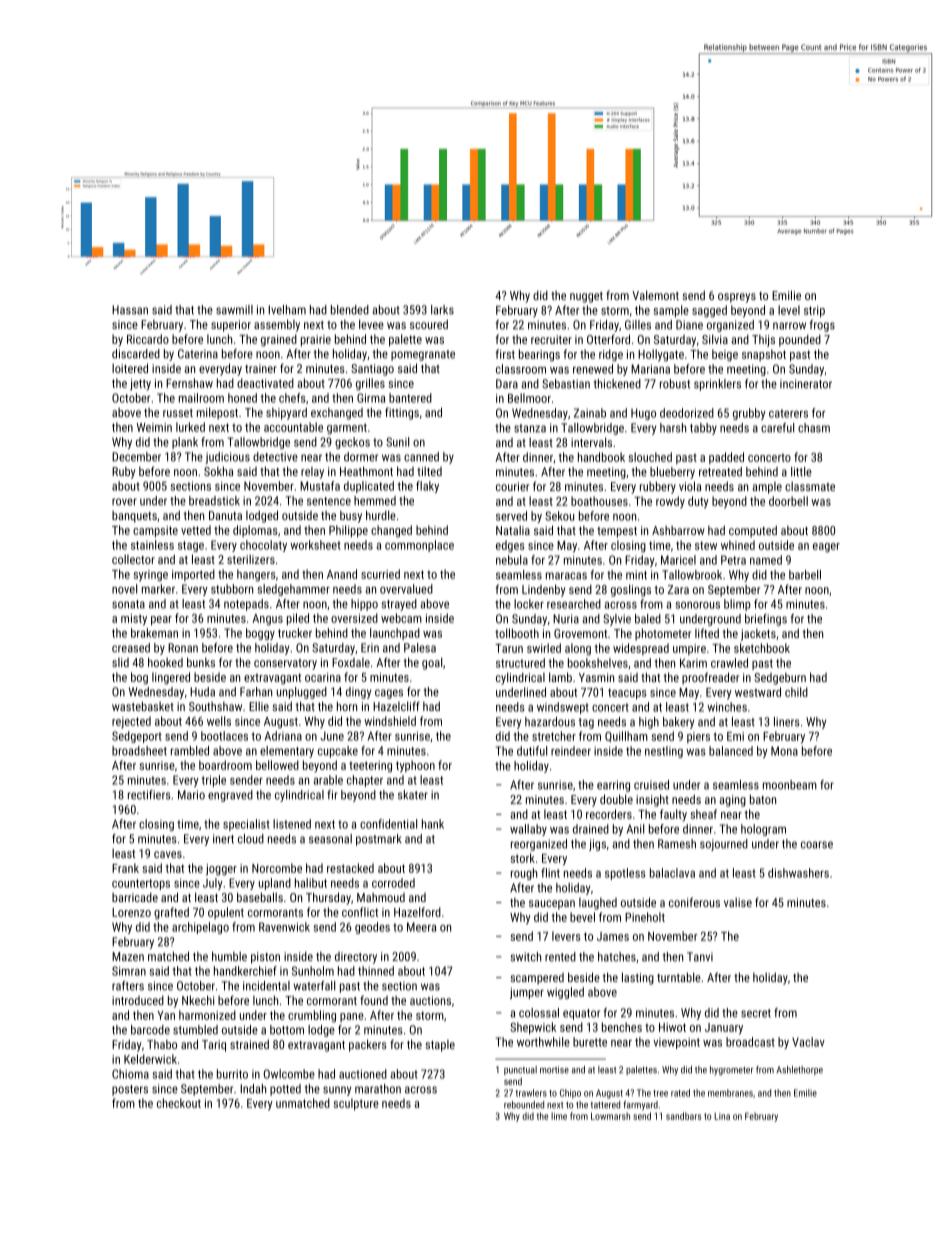  Describe the element at coordinates (149, 795) in the image. I see `rectifiers` at that location.
